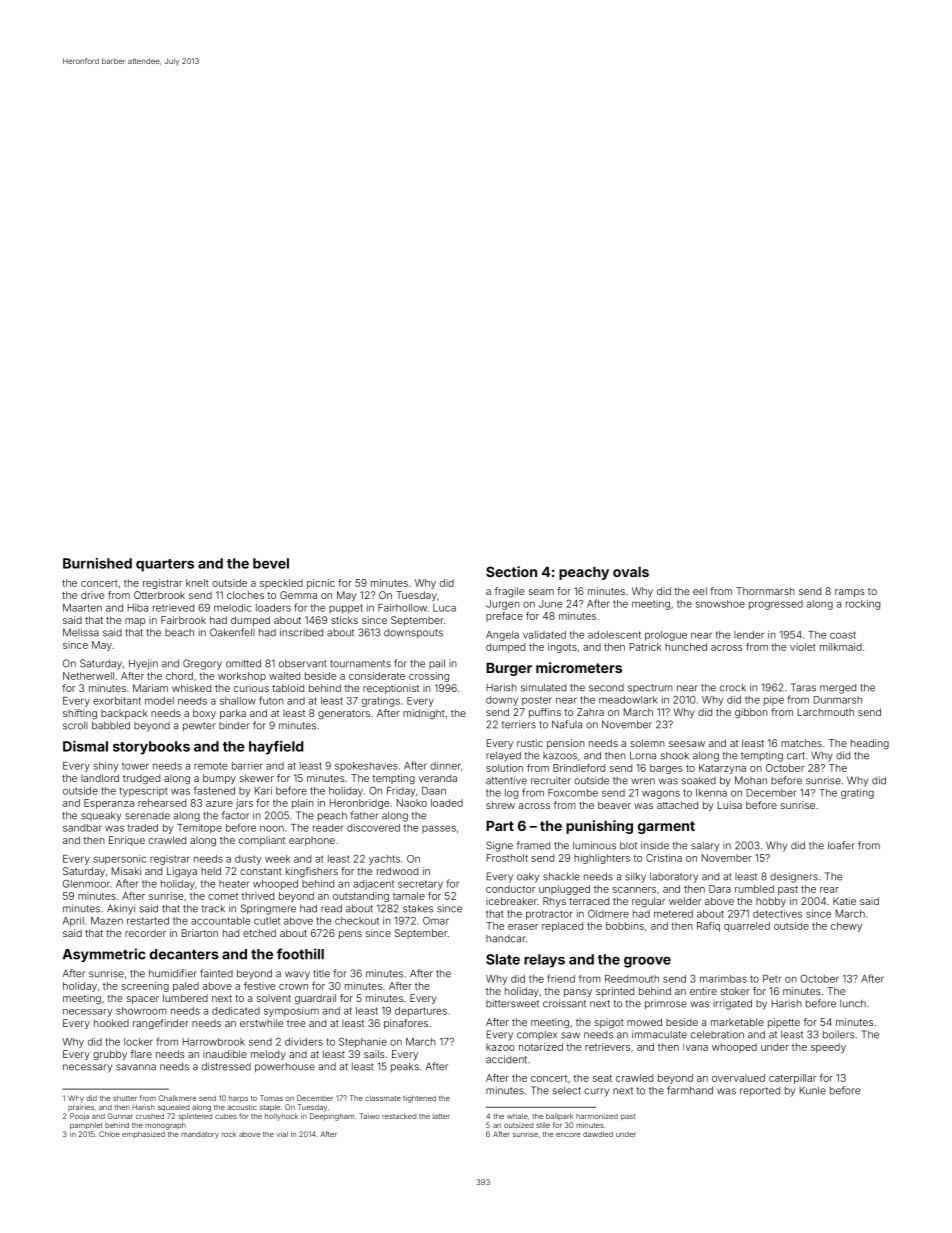 The height and width of the screenshot is (1233, 952). I want to click on beaver, so click(614, 805).
